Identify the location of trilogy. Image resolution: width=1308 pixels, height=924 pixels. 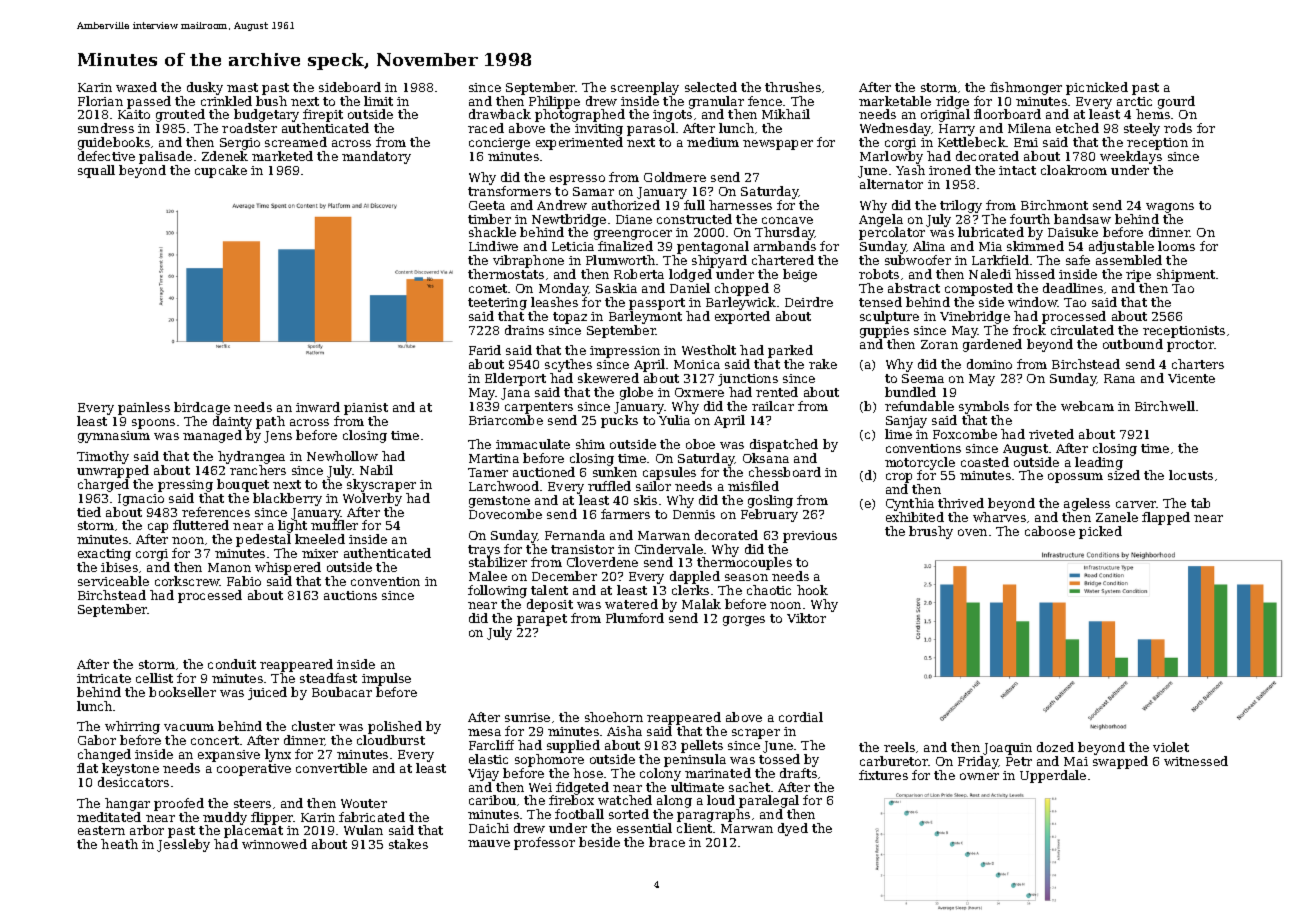
(961, 206).
